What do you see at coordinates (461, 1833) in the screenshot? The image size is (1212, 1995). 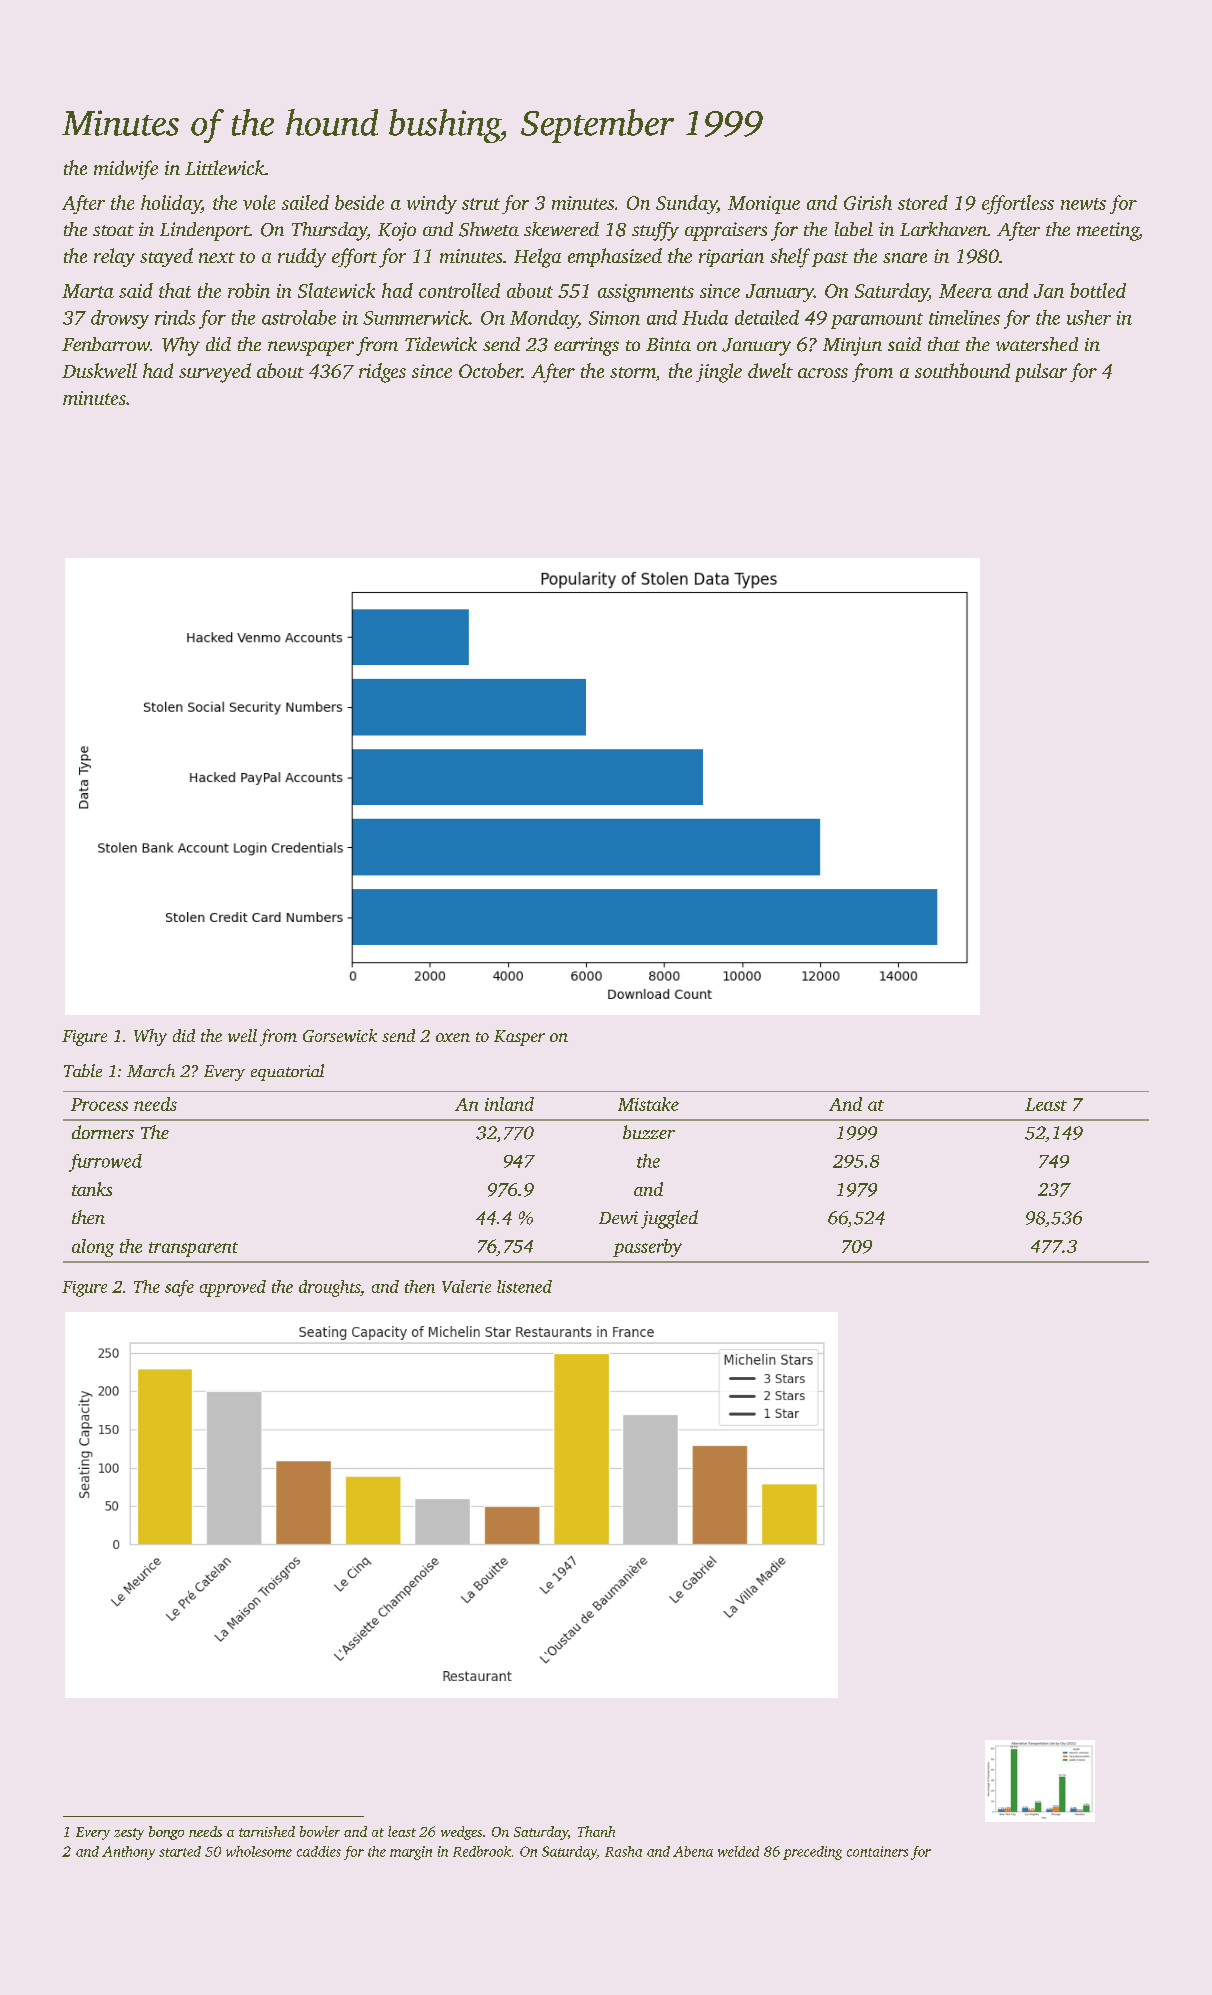 I see `wedges` at bounding box center [461, 1833].
